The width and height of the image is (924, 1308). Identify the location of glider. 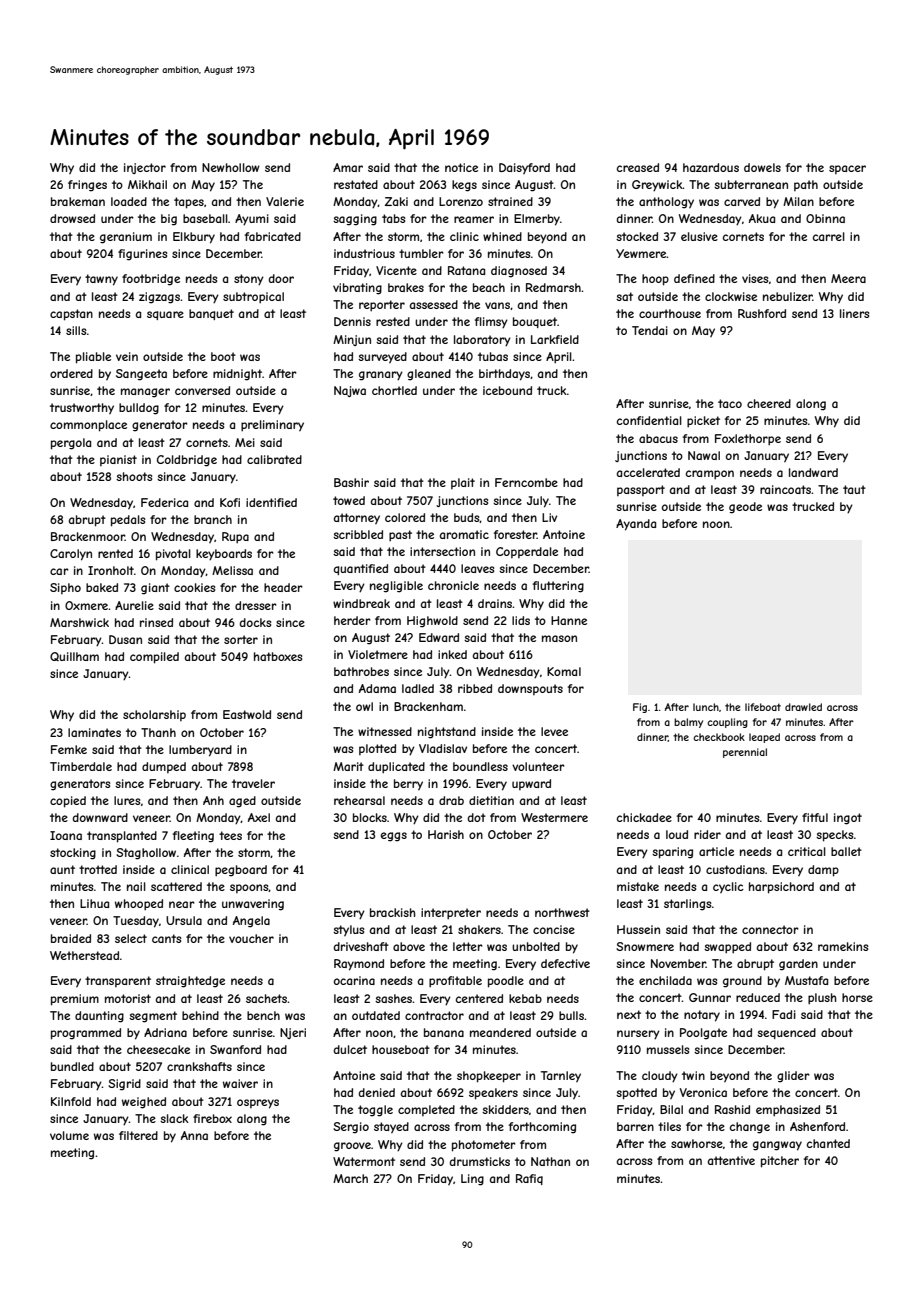
(793, 1077).
